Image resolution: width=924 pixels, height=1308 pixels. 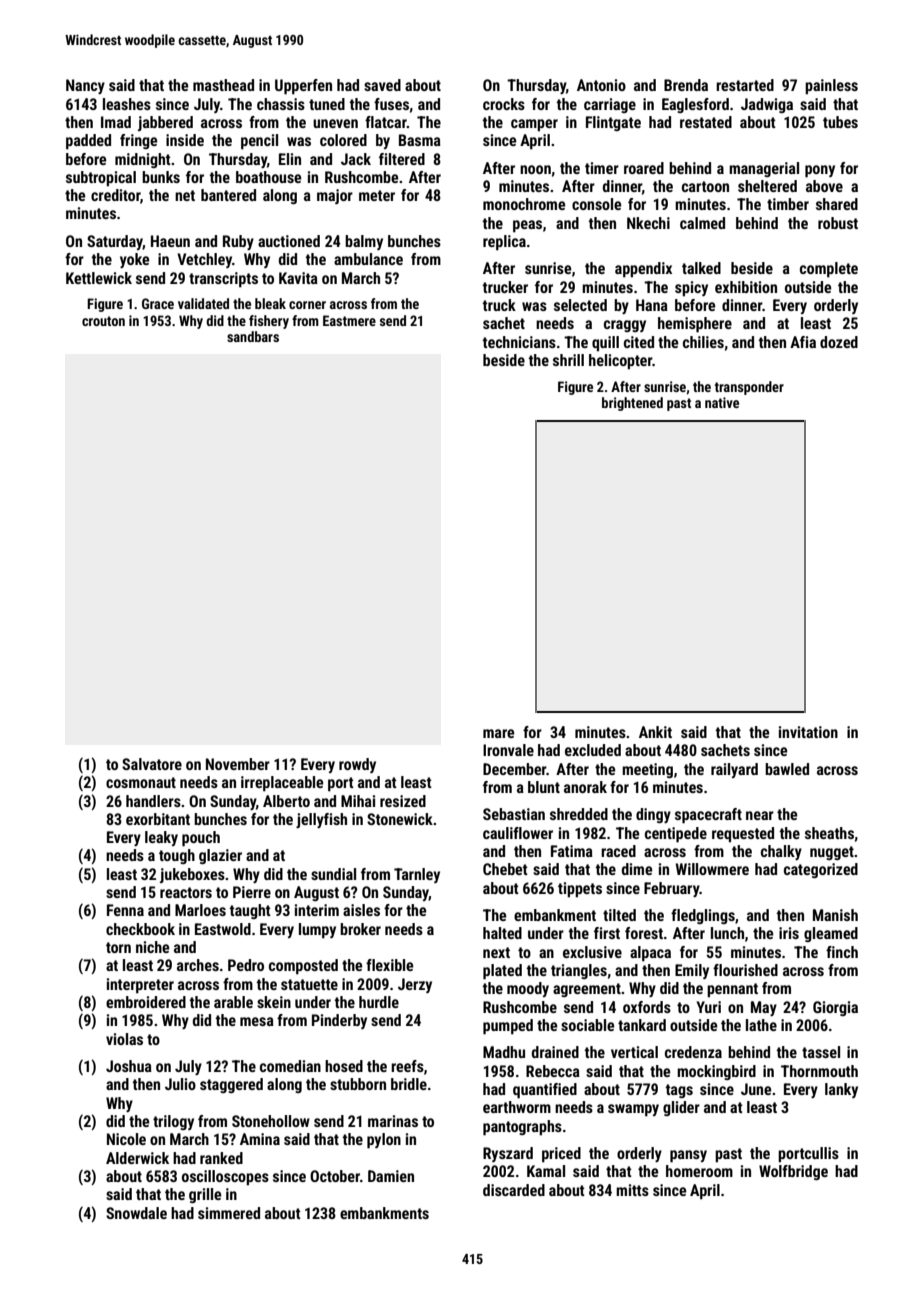 I want to click on sandbars, so click(x=253, y=336).
